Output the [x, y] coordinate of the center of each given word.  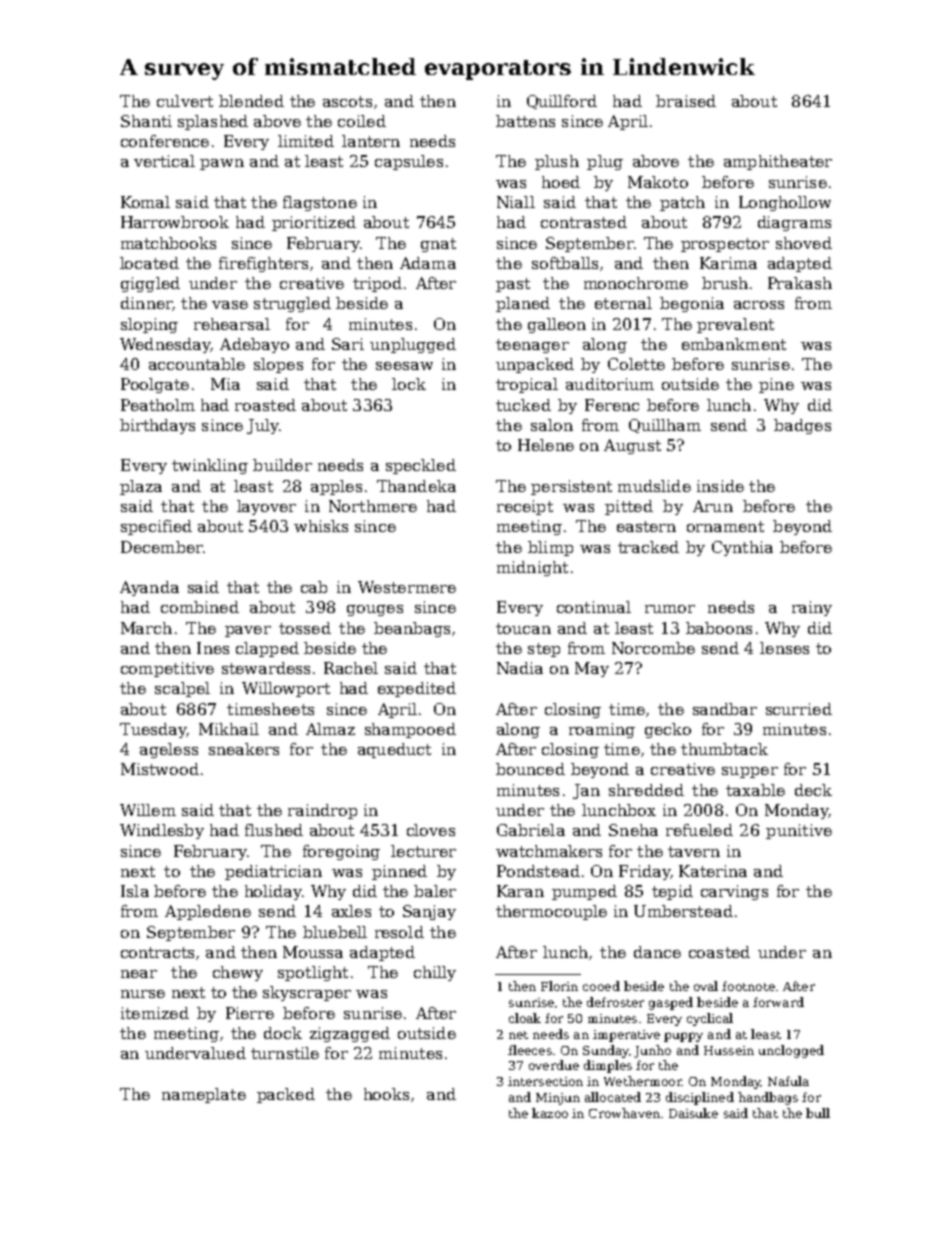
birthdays [157, 426]
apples [336, 487]
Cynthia [742, 548]
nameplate [204, 1095]
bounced [530, 769]
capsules [409, 162]
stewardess [266, 668]
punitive [799, 831]
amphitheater [778, 162]
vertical [164, 161]
